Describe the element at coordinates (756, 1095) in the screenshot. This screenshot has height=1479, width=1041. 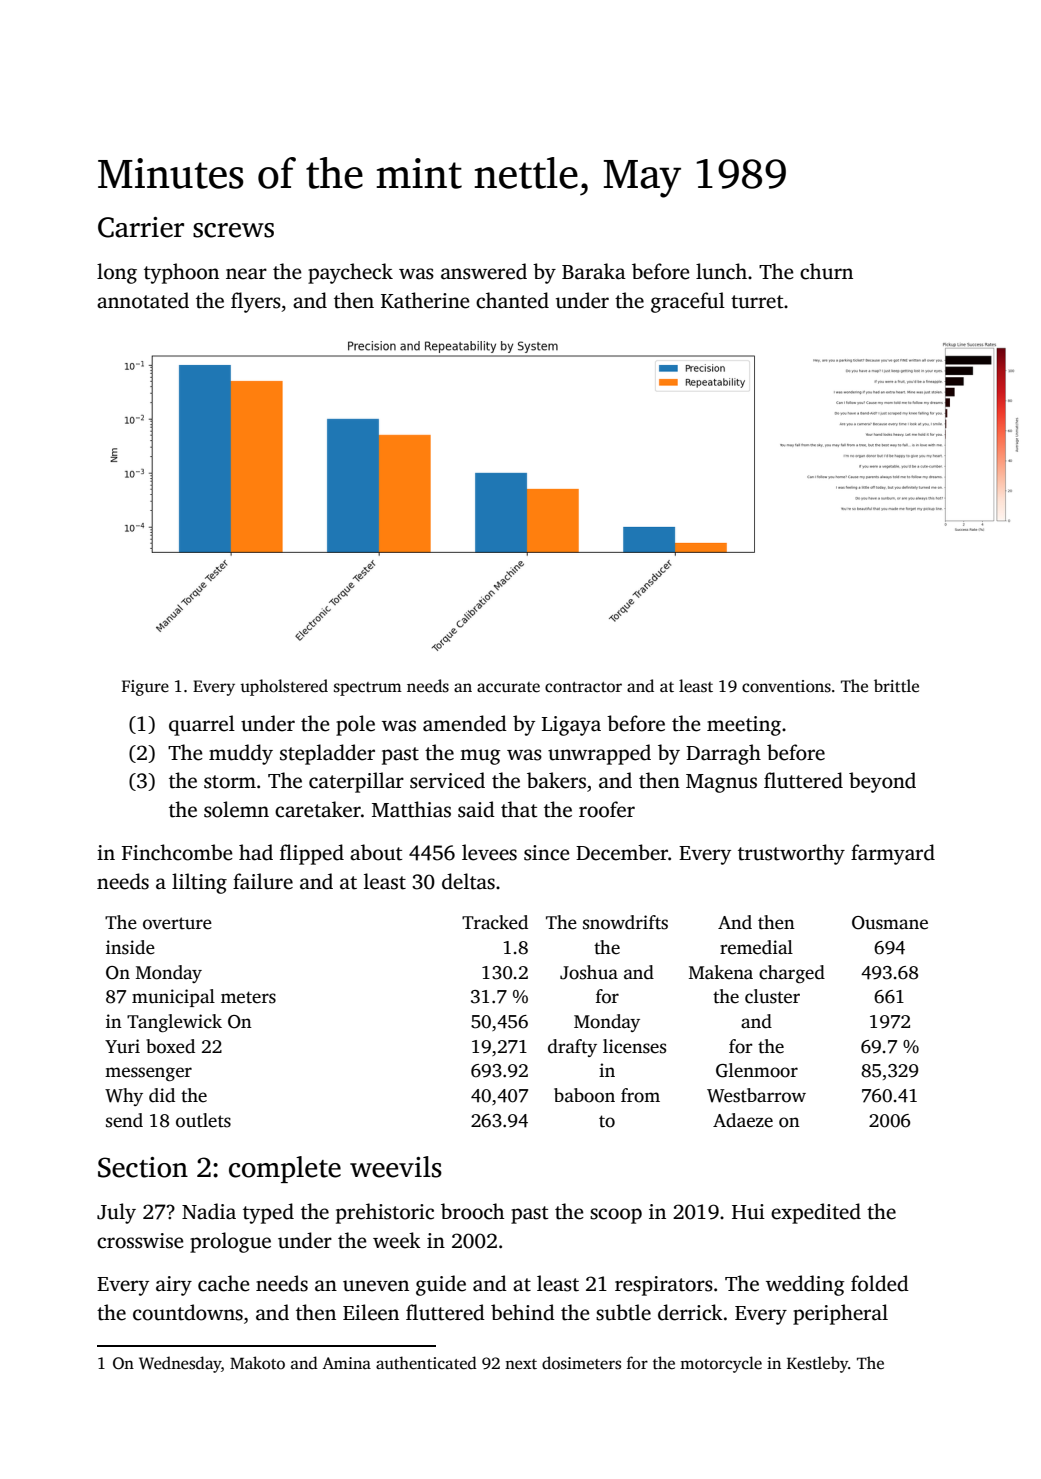
I see `Westbarrow` at that location.
